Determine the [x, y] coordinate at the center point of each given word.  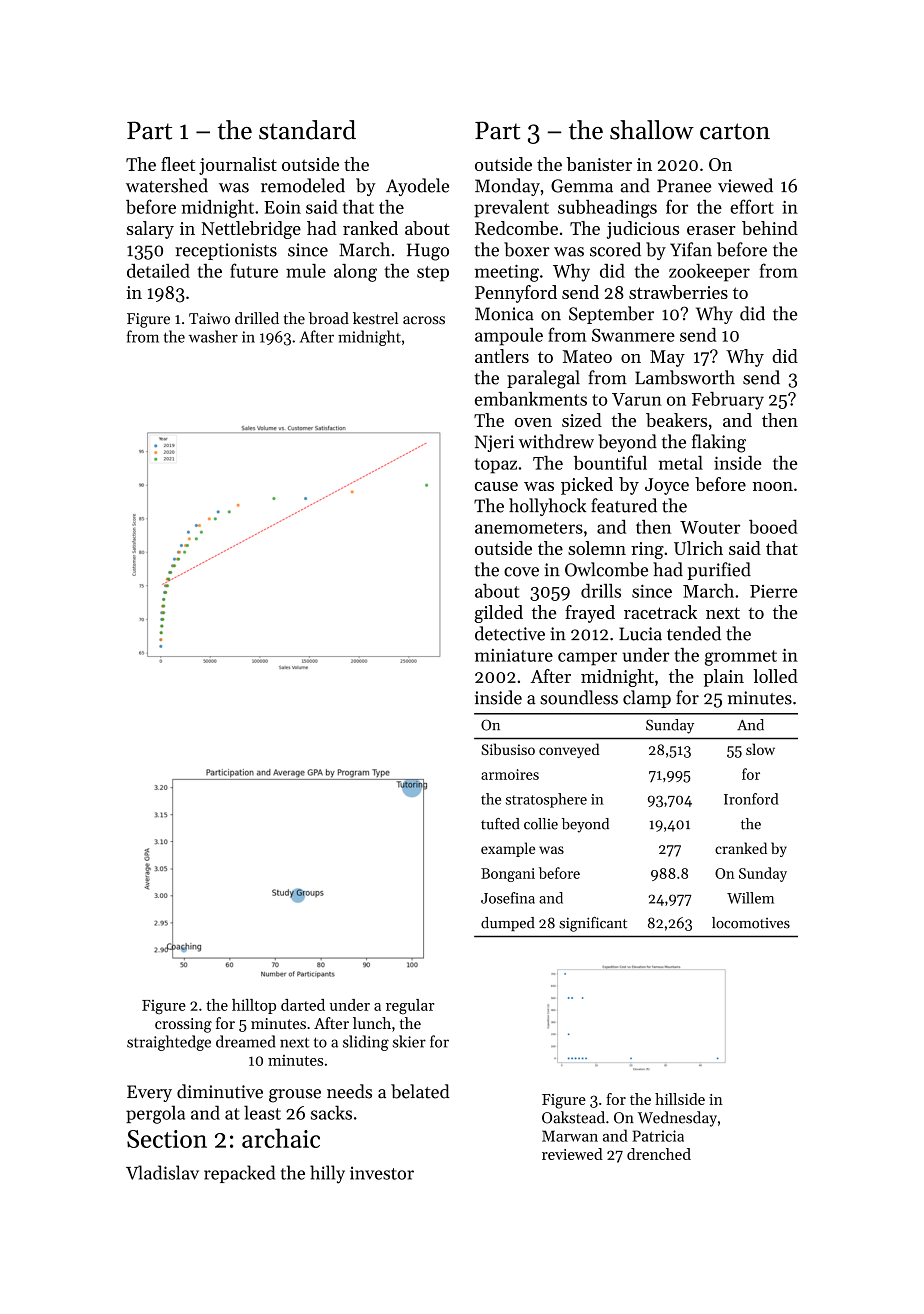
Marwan [570, 1136]
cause [496, 486]
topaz [495, 466]
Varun [637, 399]
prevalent [511, 209]
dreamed [245, 1041]
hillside [680, 1099]
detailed [158, 271]
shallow [652, 130]
